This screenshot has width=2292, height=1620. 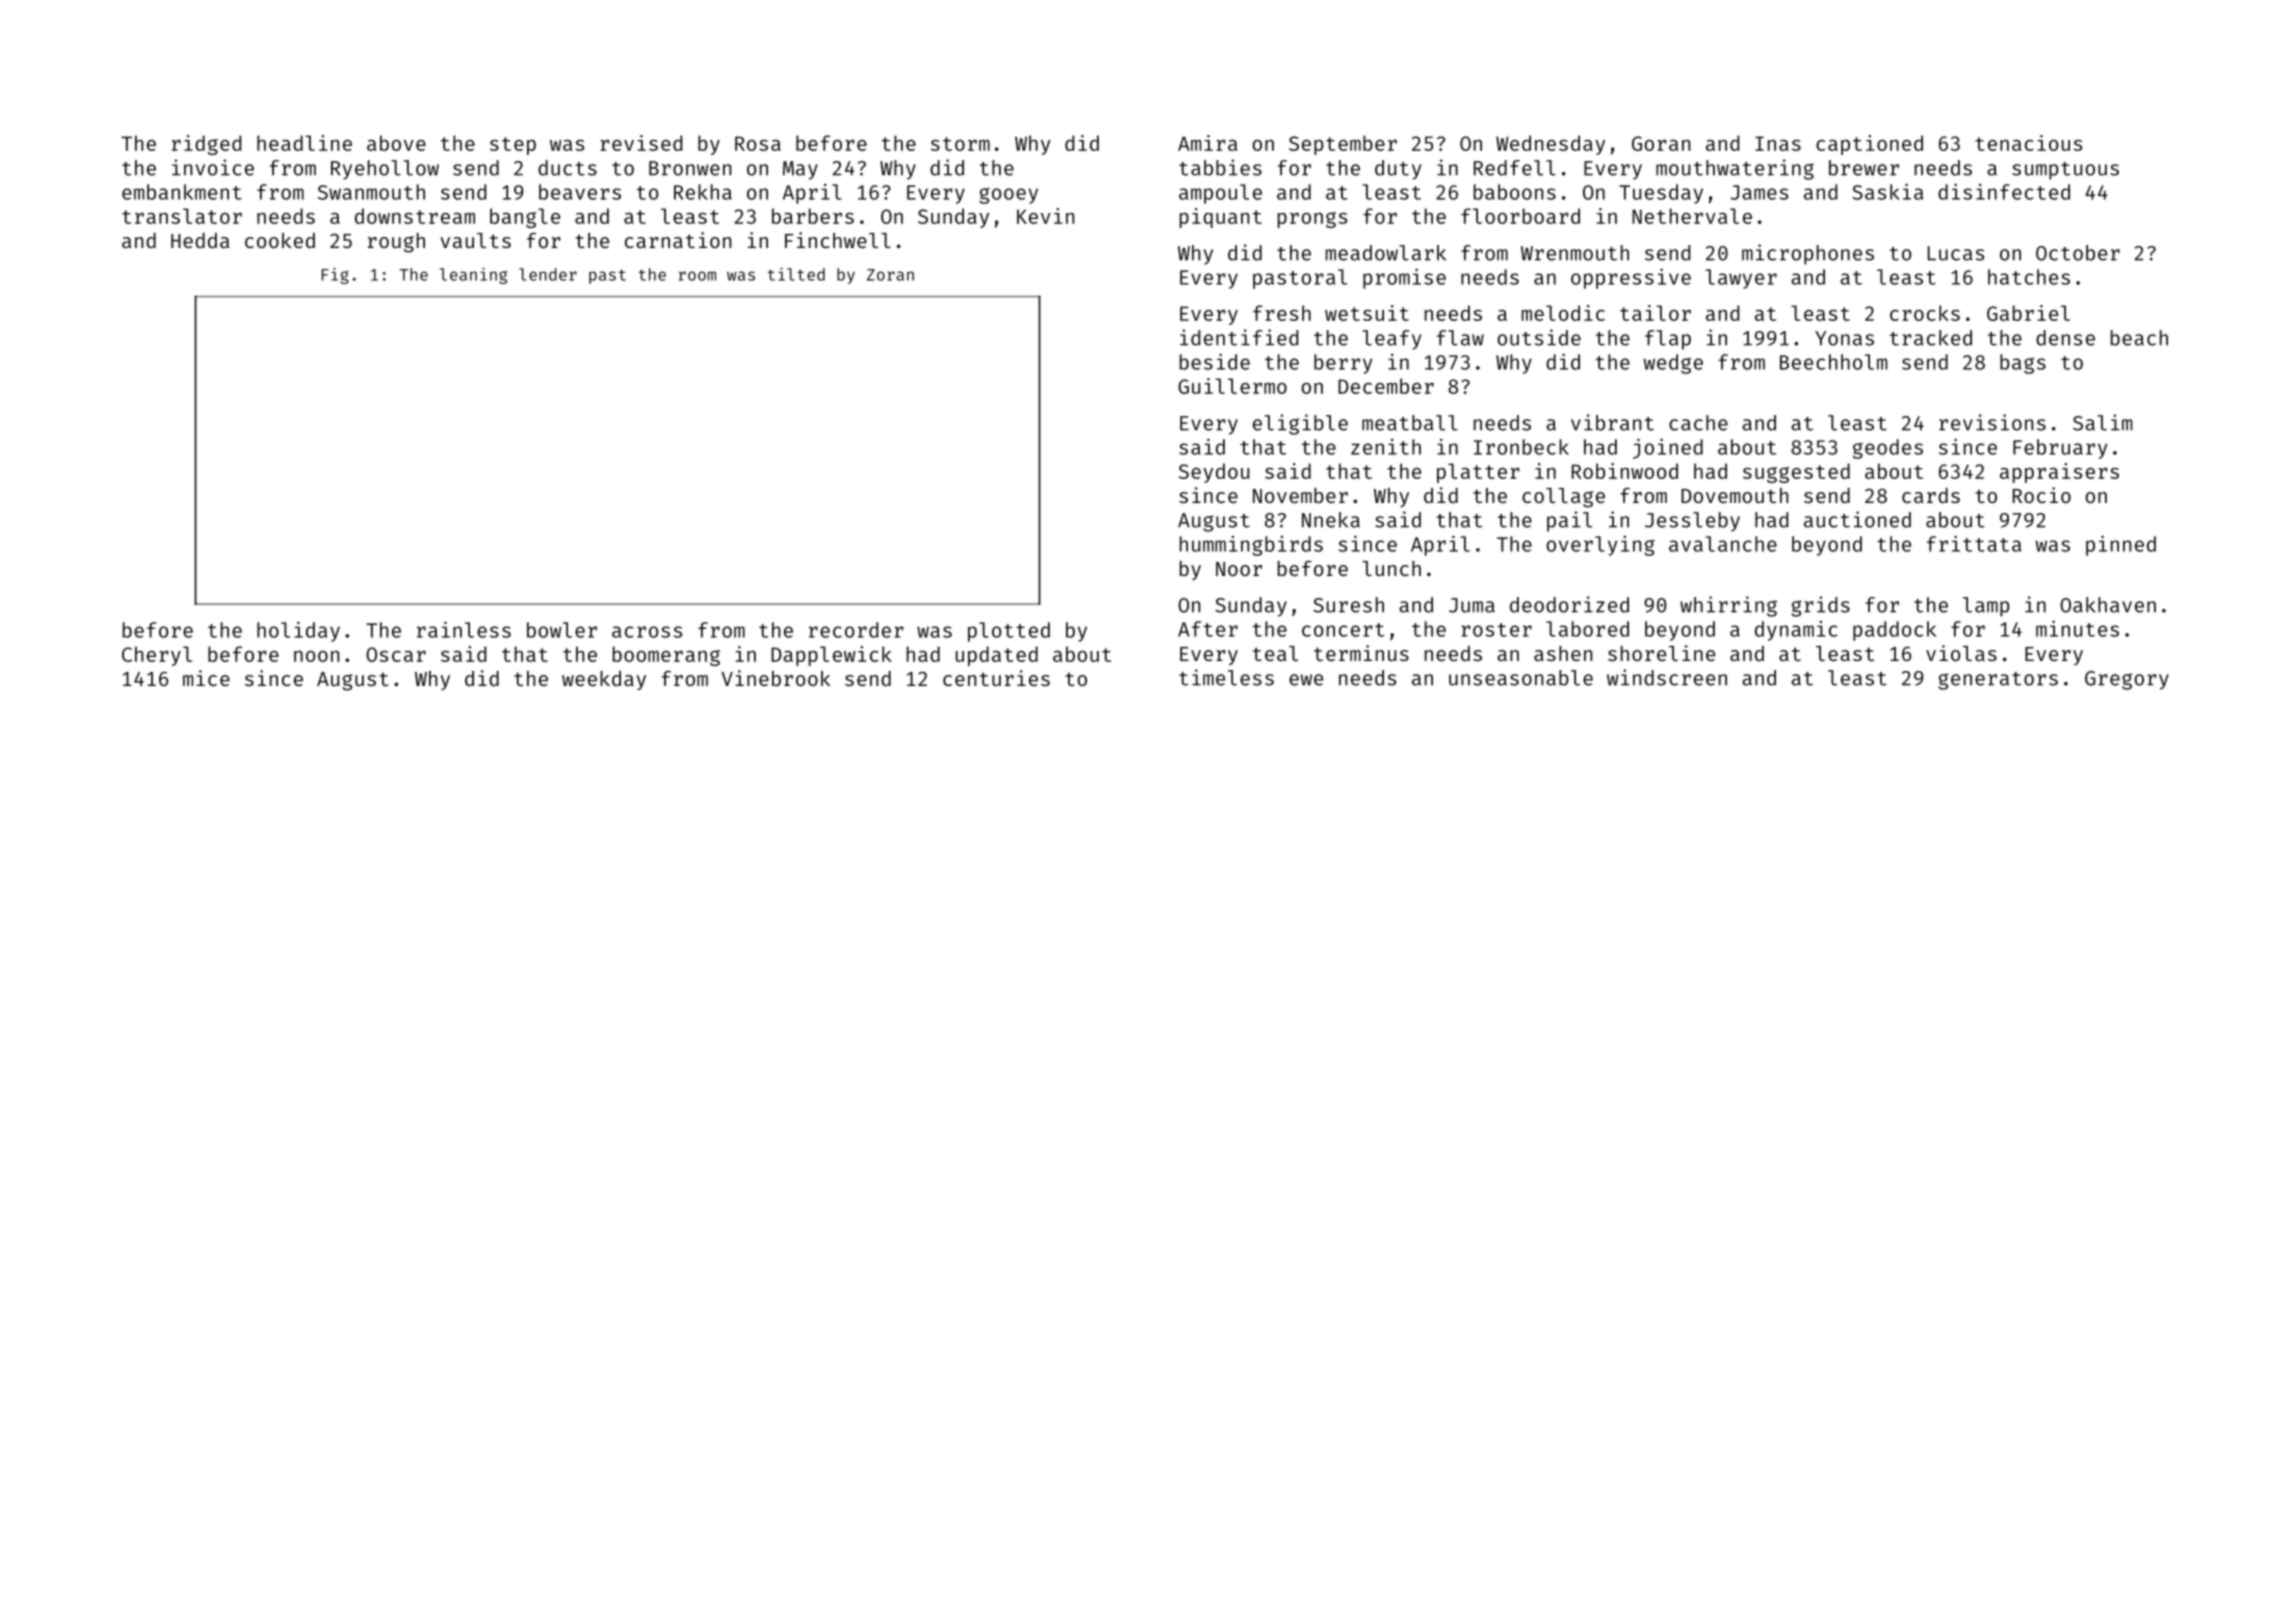 What do you see at coordinates (335, 276) in the screenshot?
I see `Fig` at bounding box center [335, 276].
